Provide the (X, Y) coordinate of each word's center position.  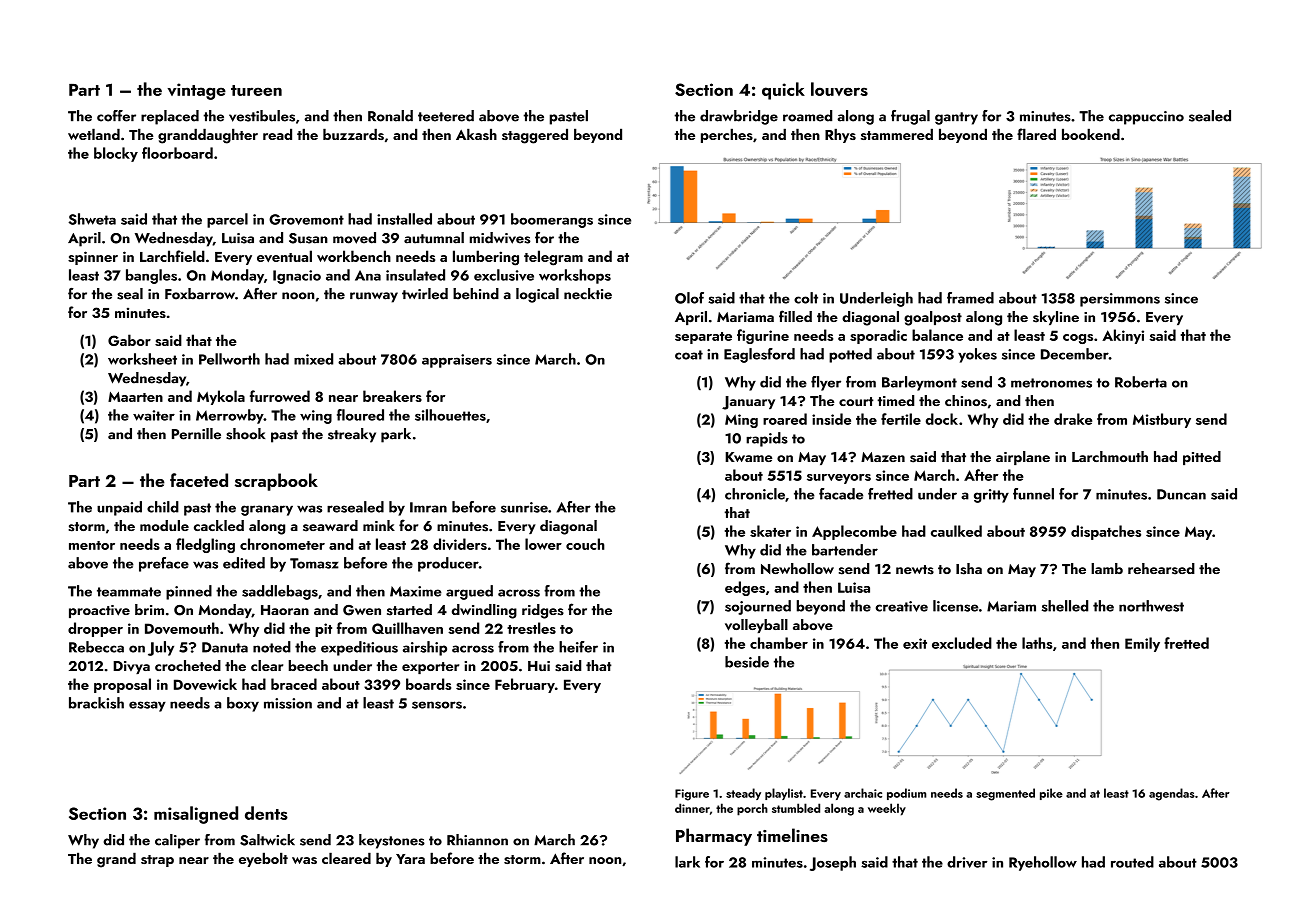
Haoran (285, 610)
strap (157, 861)
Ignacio (297, 277)
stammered (897, 134)
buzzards (353, 134)
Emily (1142, 644)
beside (747, 662)
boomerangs (552, 220)
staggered (535, 136)
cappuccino (1146, 118)
